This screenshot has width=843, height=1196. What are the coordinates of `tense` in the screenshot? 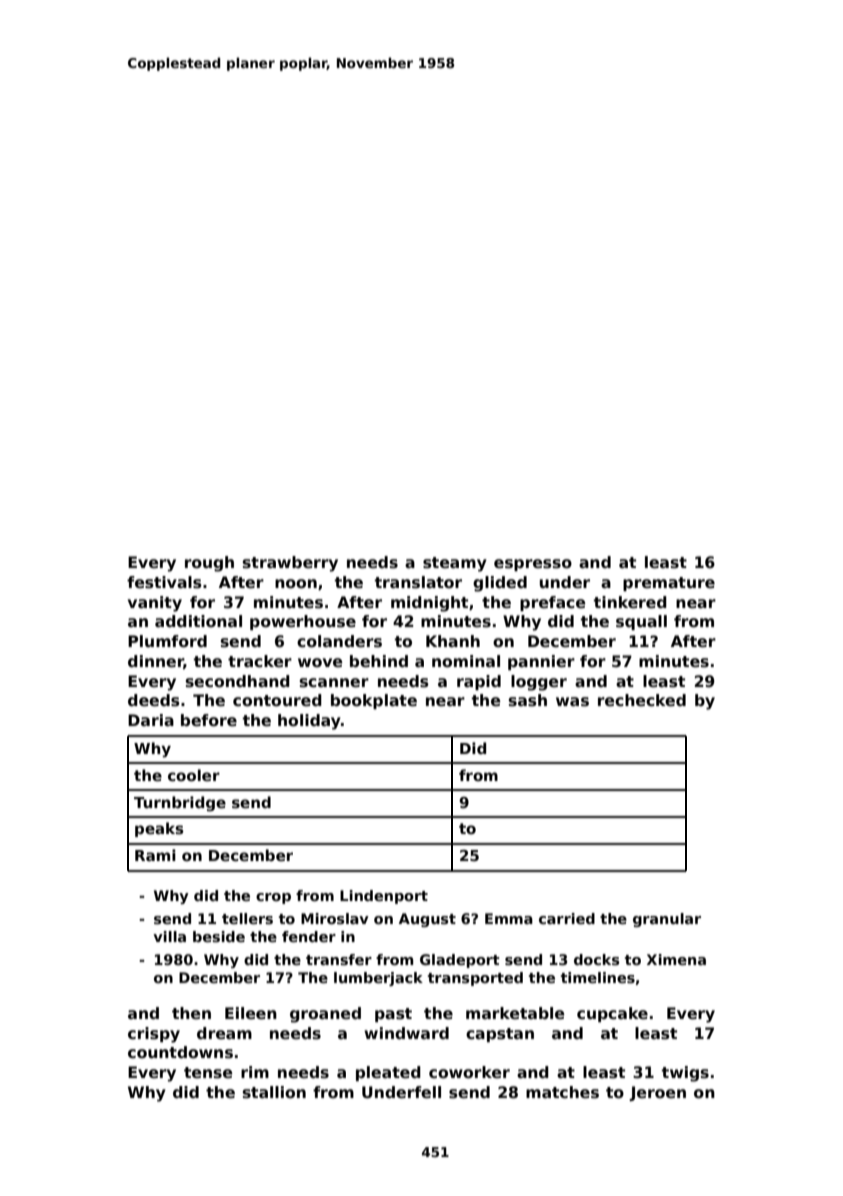 It's located at (208, 1073).
